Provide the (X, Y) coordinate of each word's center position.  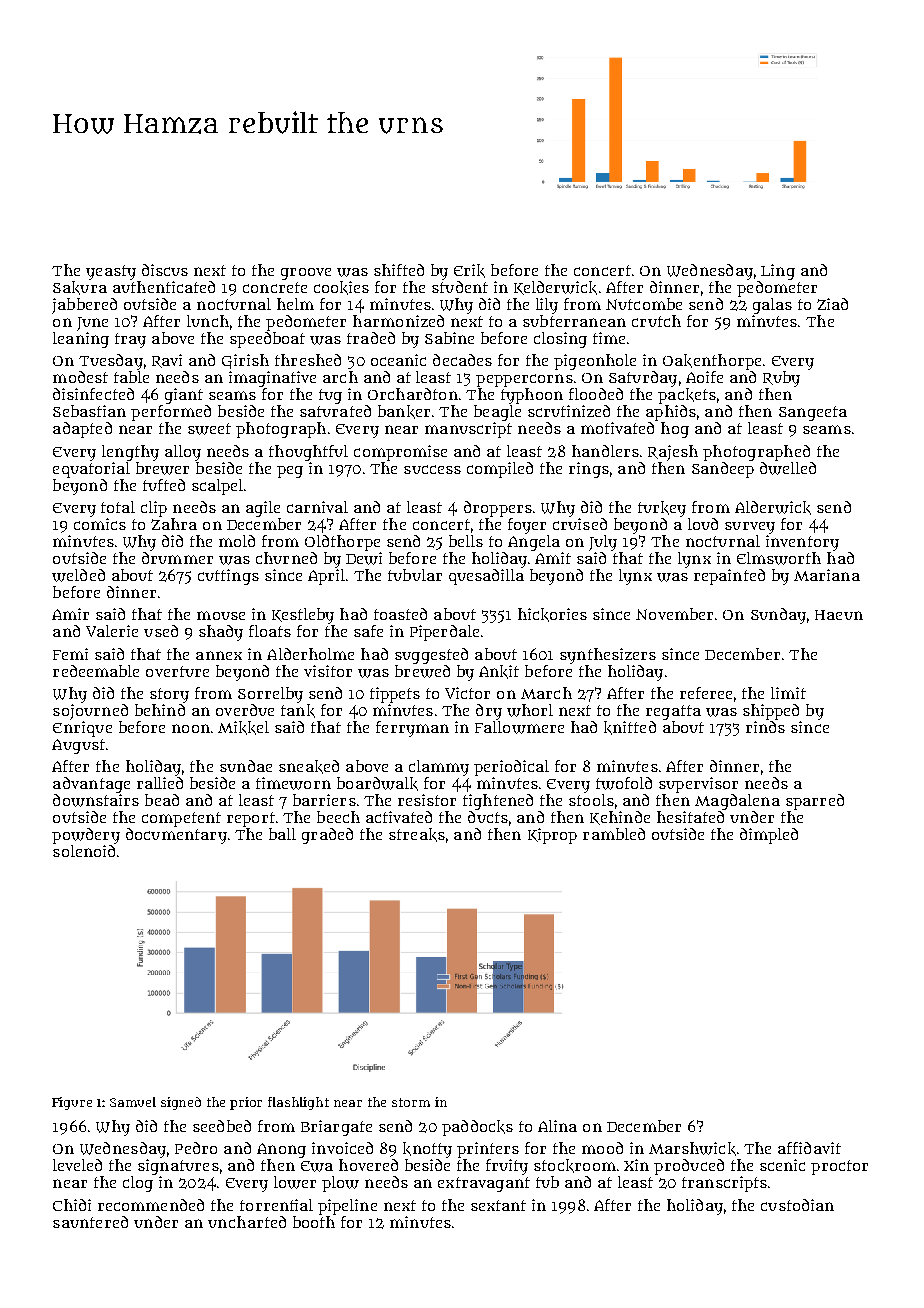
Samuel (133, 1102)
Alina (557, 1126)
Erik (469, 271)
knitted (630, 728)
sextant (498, 1205)
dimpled (769, 836)
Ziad (832, 304)
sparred (815, 802)
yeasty (111, 272)
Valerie (112, 631)
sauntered (90, 1222)
